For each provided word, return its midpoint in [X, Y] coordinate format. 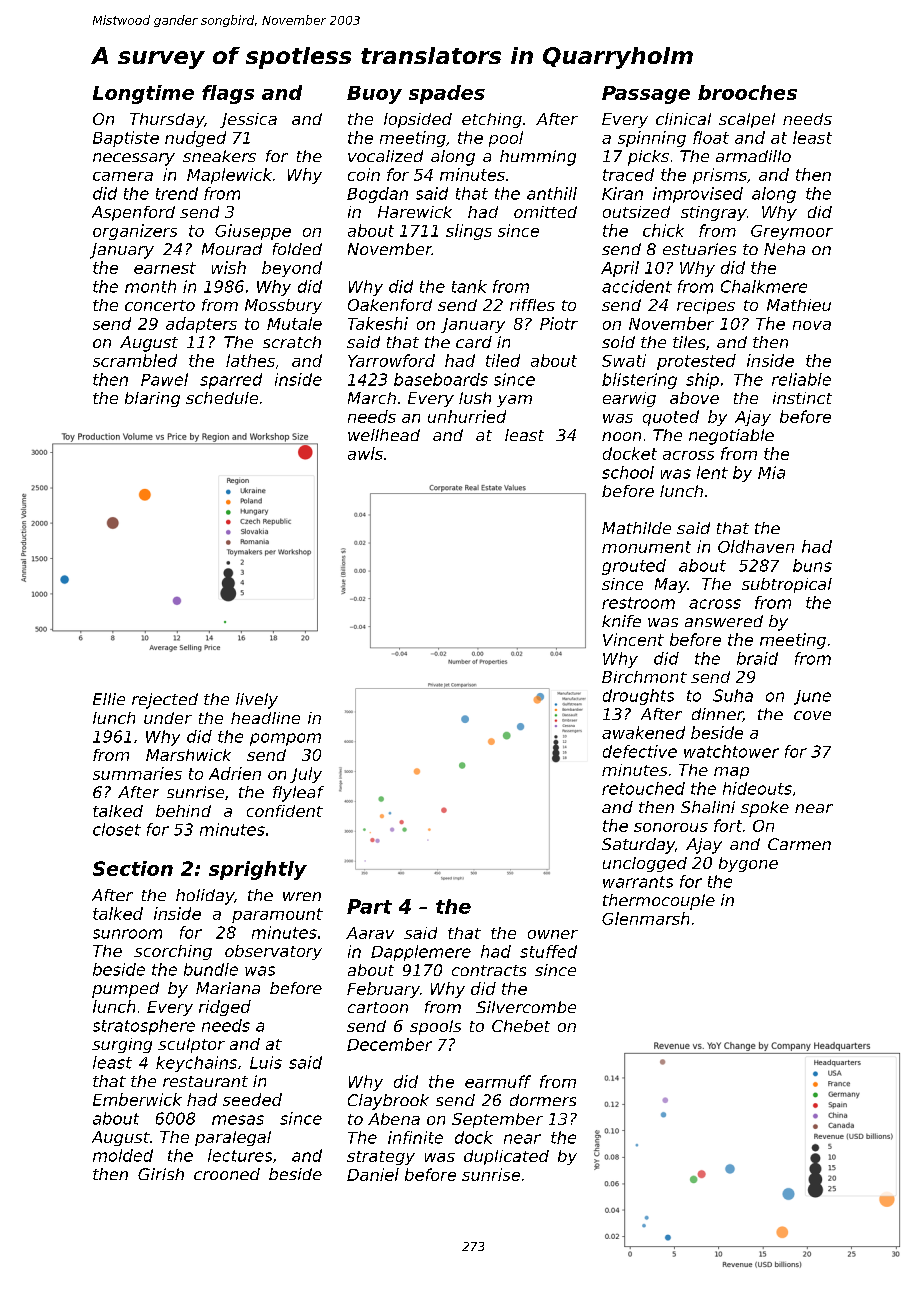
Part [369, 906]
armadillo [753, 156]
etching [492, 120]
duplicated [506, 1157]
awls [365, 453]
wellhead [384, 435]
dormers [543, 1100]
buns [812, 565]
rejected [165, 701]
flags [228, 94]
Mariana [228, 988]
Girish [161, 1174]
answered [724, 621]
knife [621, 621]
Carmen [799, 844]
